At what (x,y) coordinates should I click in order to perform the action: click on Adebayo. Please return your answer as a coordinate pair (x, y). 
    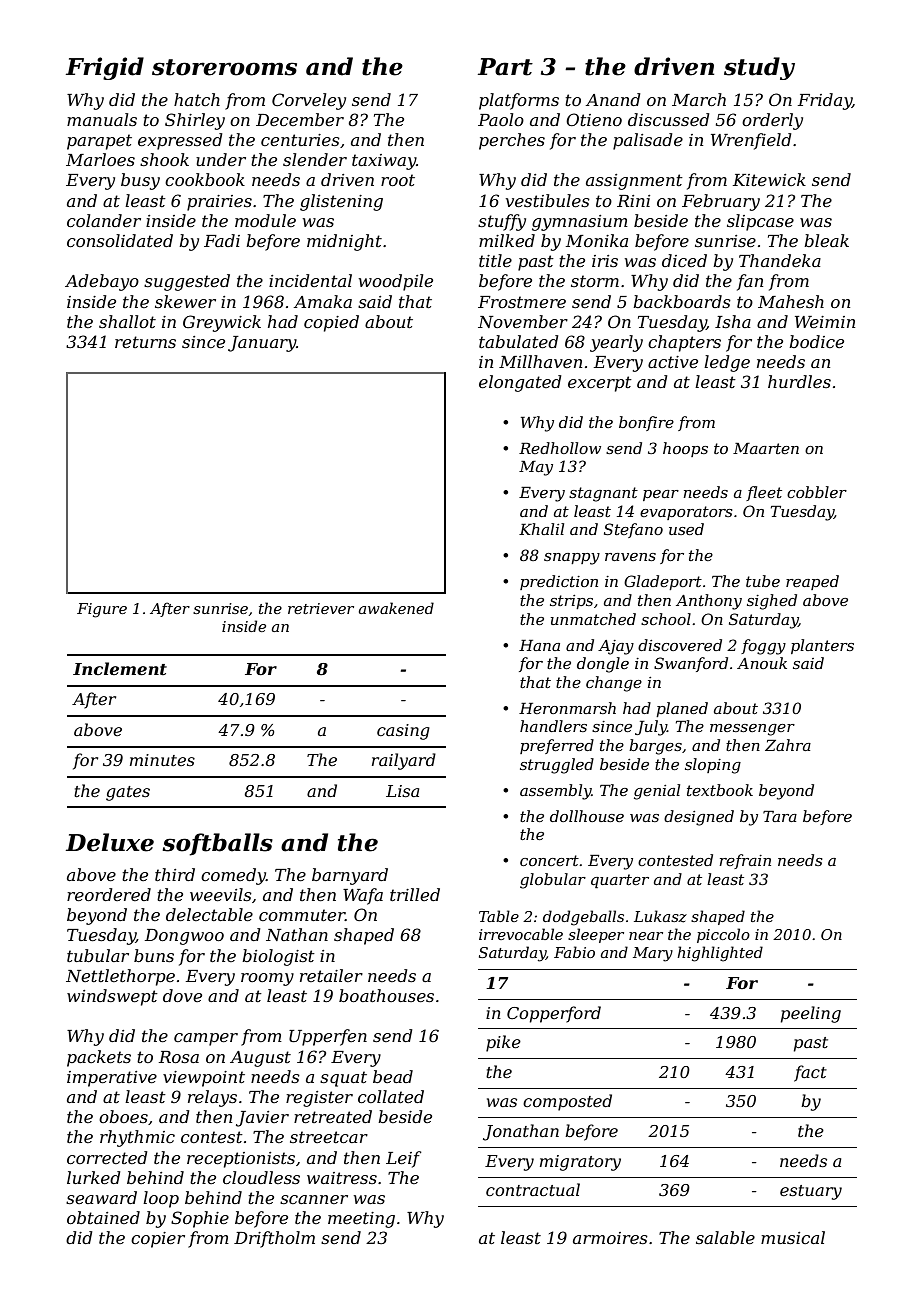
    Looking at the image, I should click on (102, 282).
